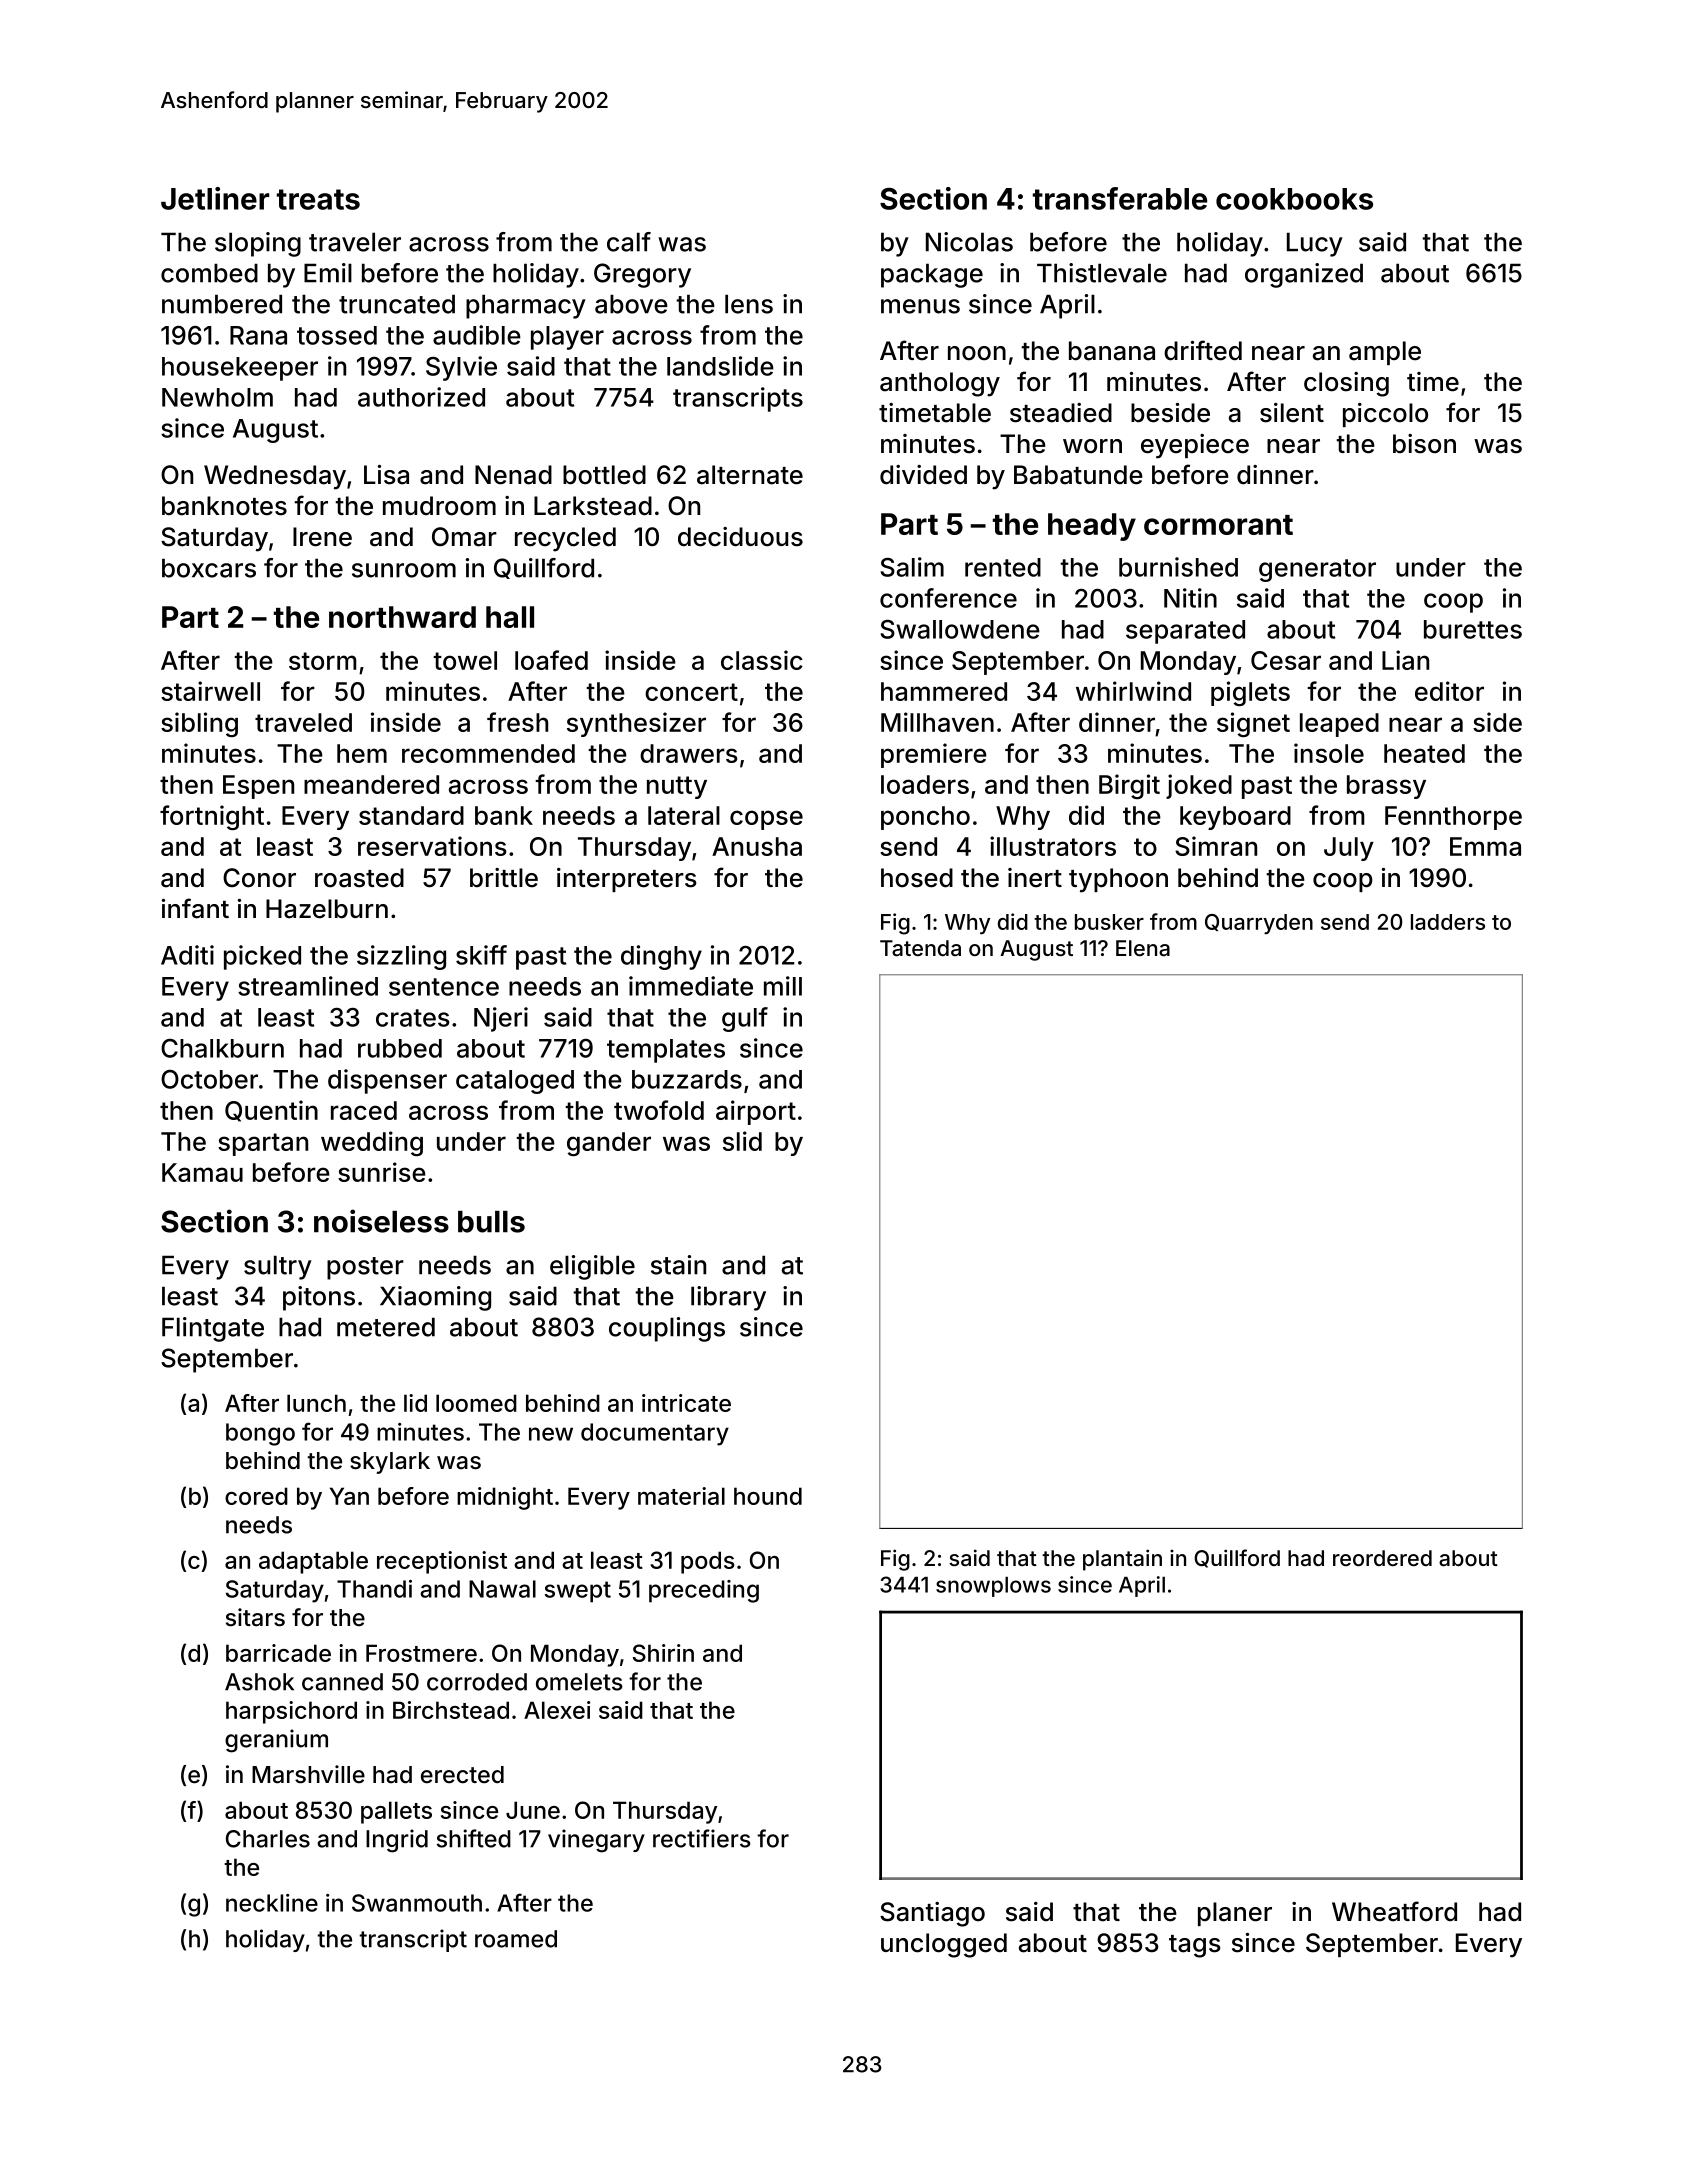 The image size is (1683, 2178). Describe the element at coordinates (1448, 922) in the page. I see `ladders` at that location.
